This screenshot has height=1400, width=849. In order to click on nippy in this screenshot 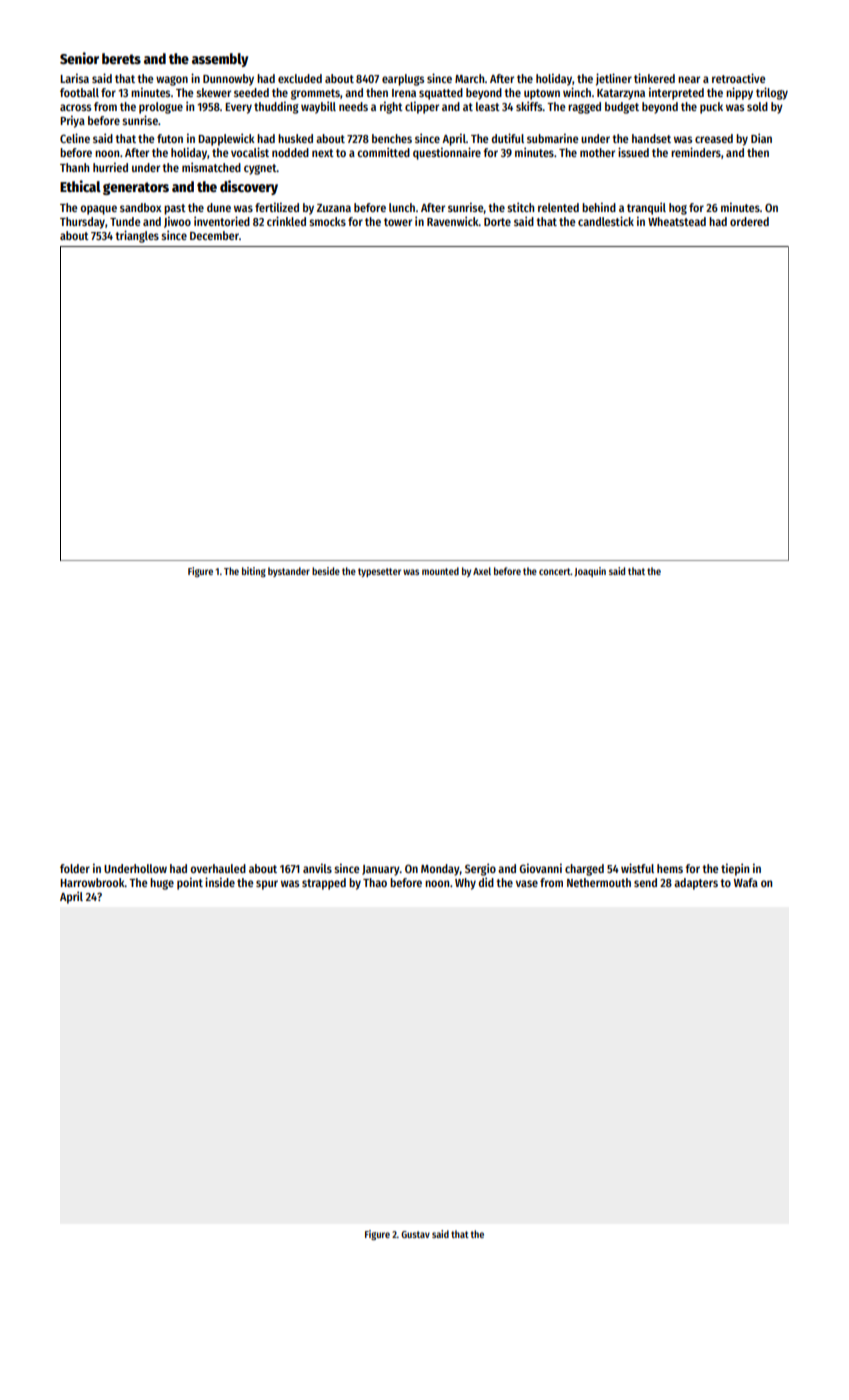, I will do `click(739, 93)`.
